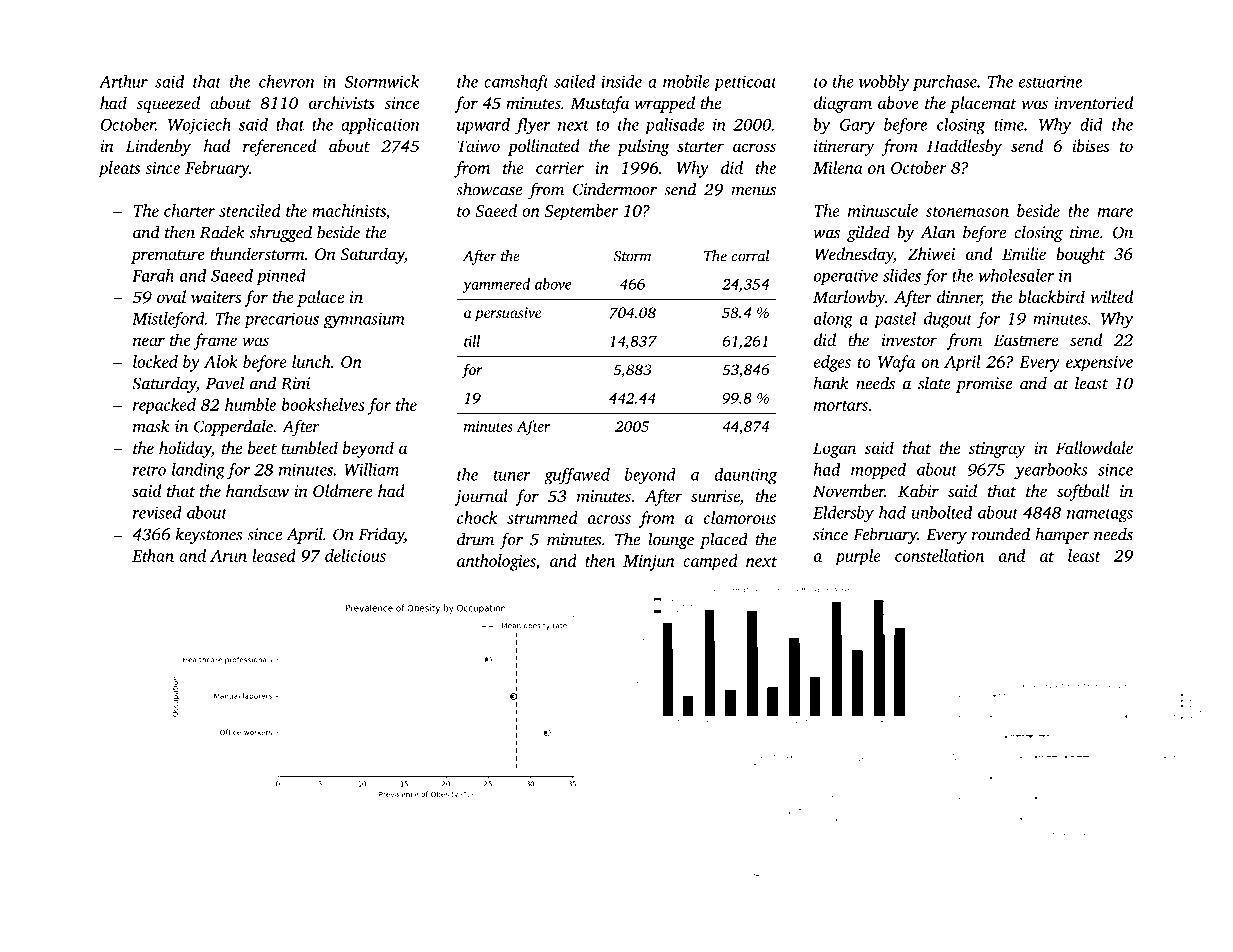 Image resolution: width=1233 pixels, height=952 pixels. Describe the element at coordinates (496, 285) in the screenshot. I see `yammered` at that location.
